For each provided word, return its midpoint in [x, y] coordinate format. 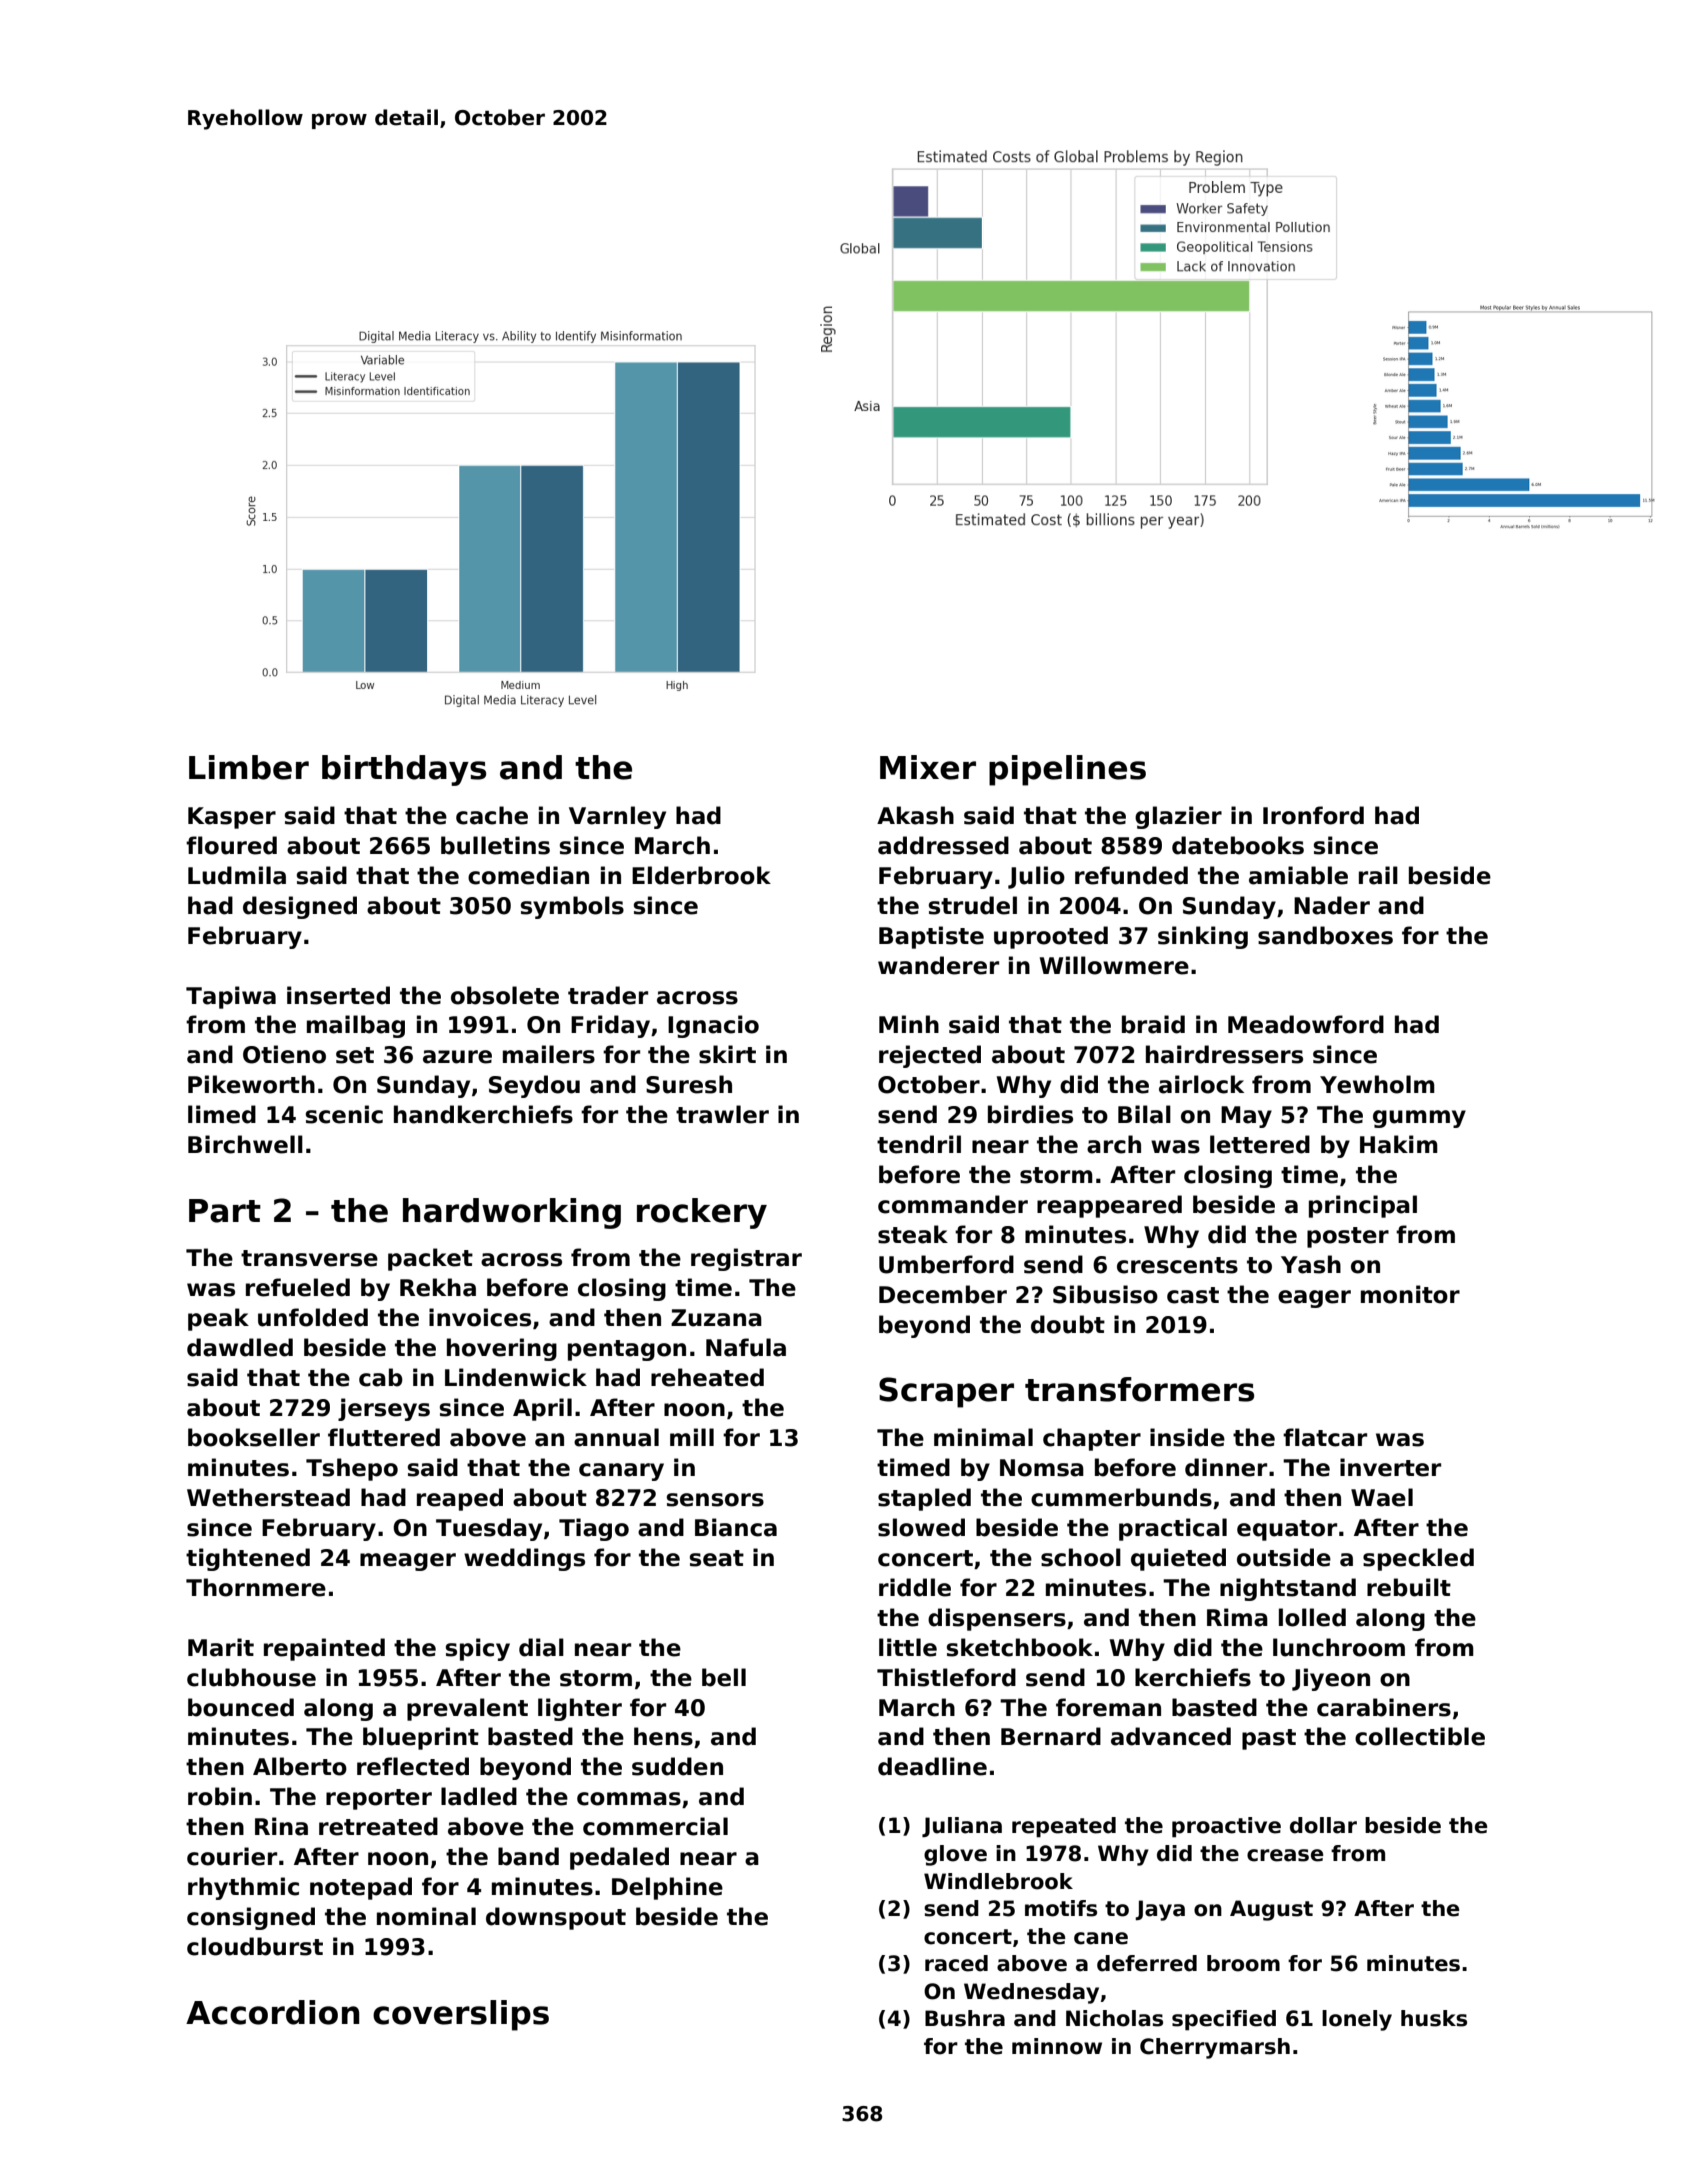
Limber [249, 767]
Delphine [667, 1888]
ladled [479, 1796]
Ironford [1313, 815]
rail [1378, 875]
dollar [1323, 1825]
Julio [1036, 877]
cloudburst [255, 1946]
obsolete [505, 995]
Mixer [928, 767]
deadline [932, 1766]
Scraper [946, 1392]
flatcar [1325, 1437]
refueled [298, 1287]
